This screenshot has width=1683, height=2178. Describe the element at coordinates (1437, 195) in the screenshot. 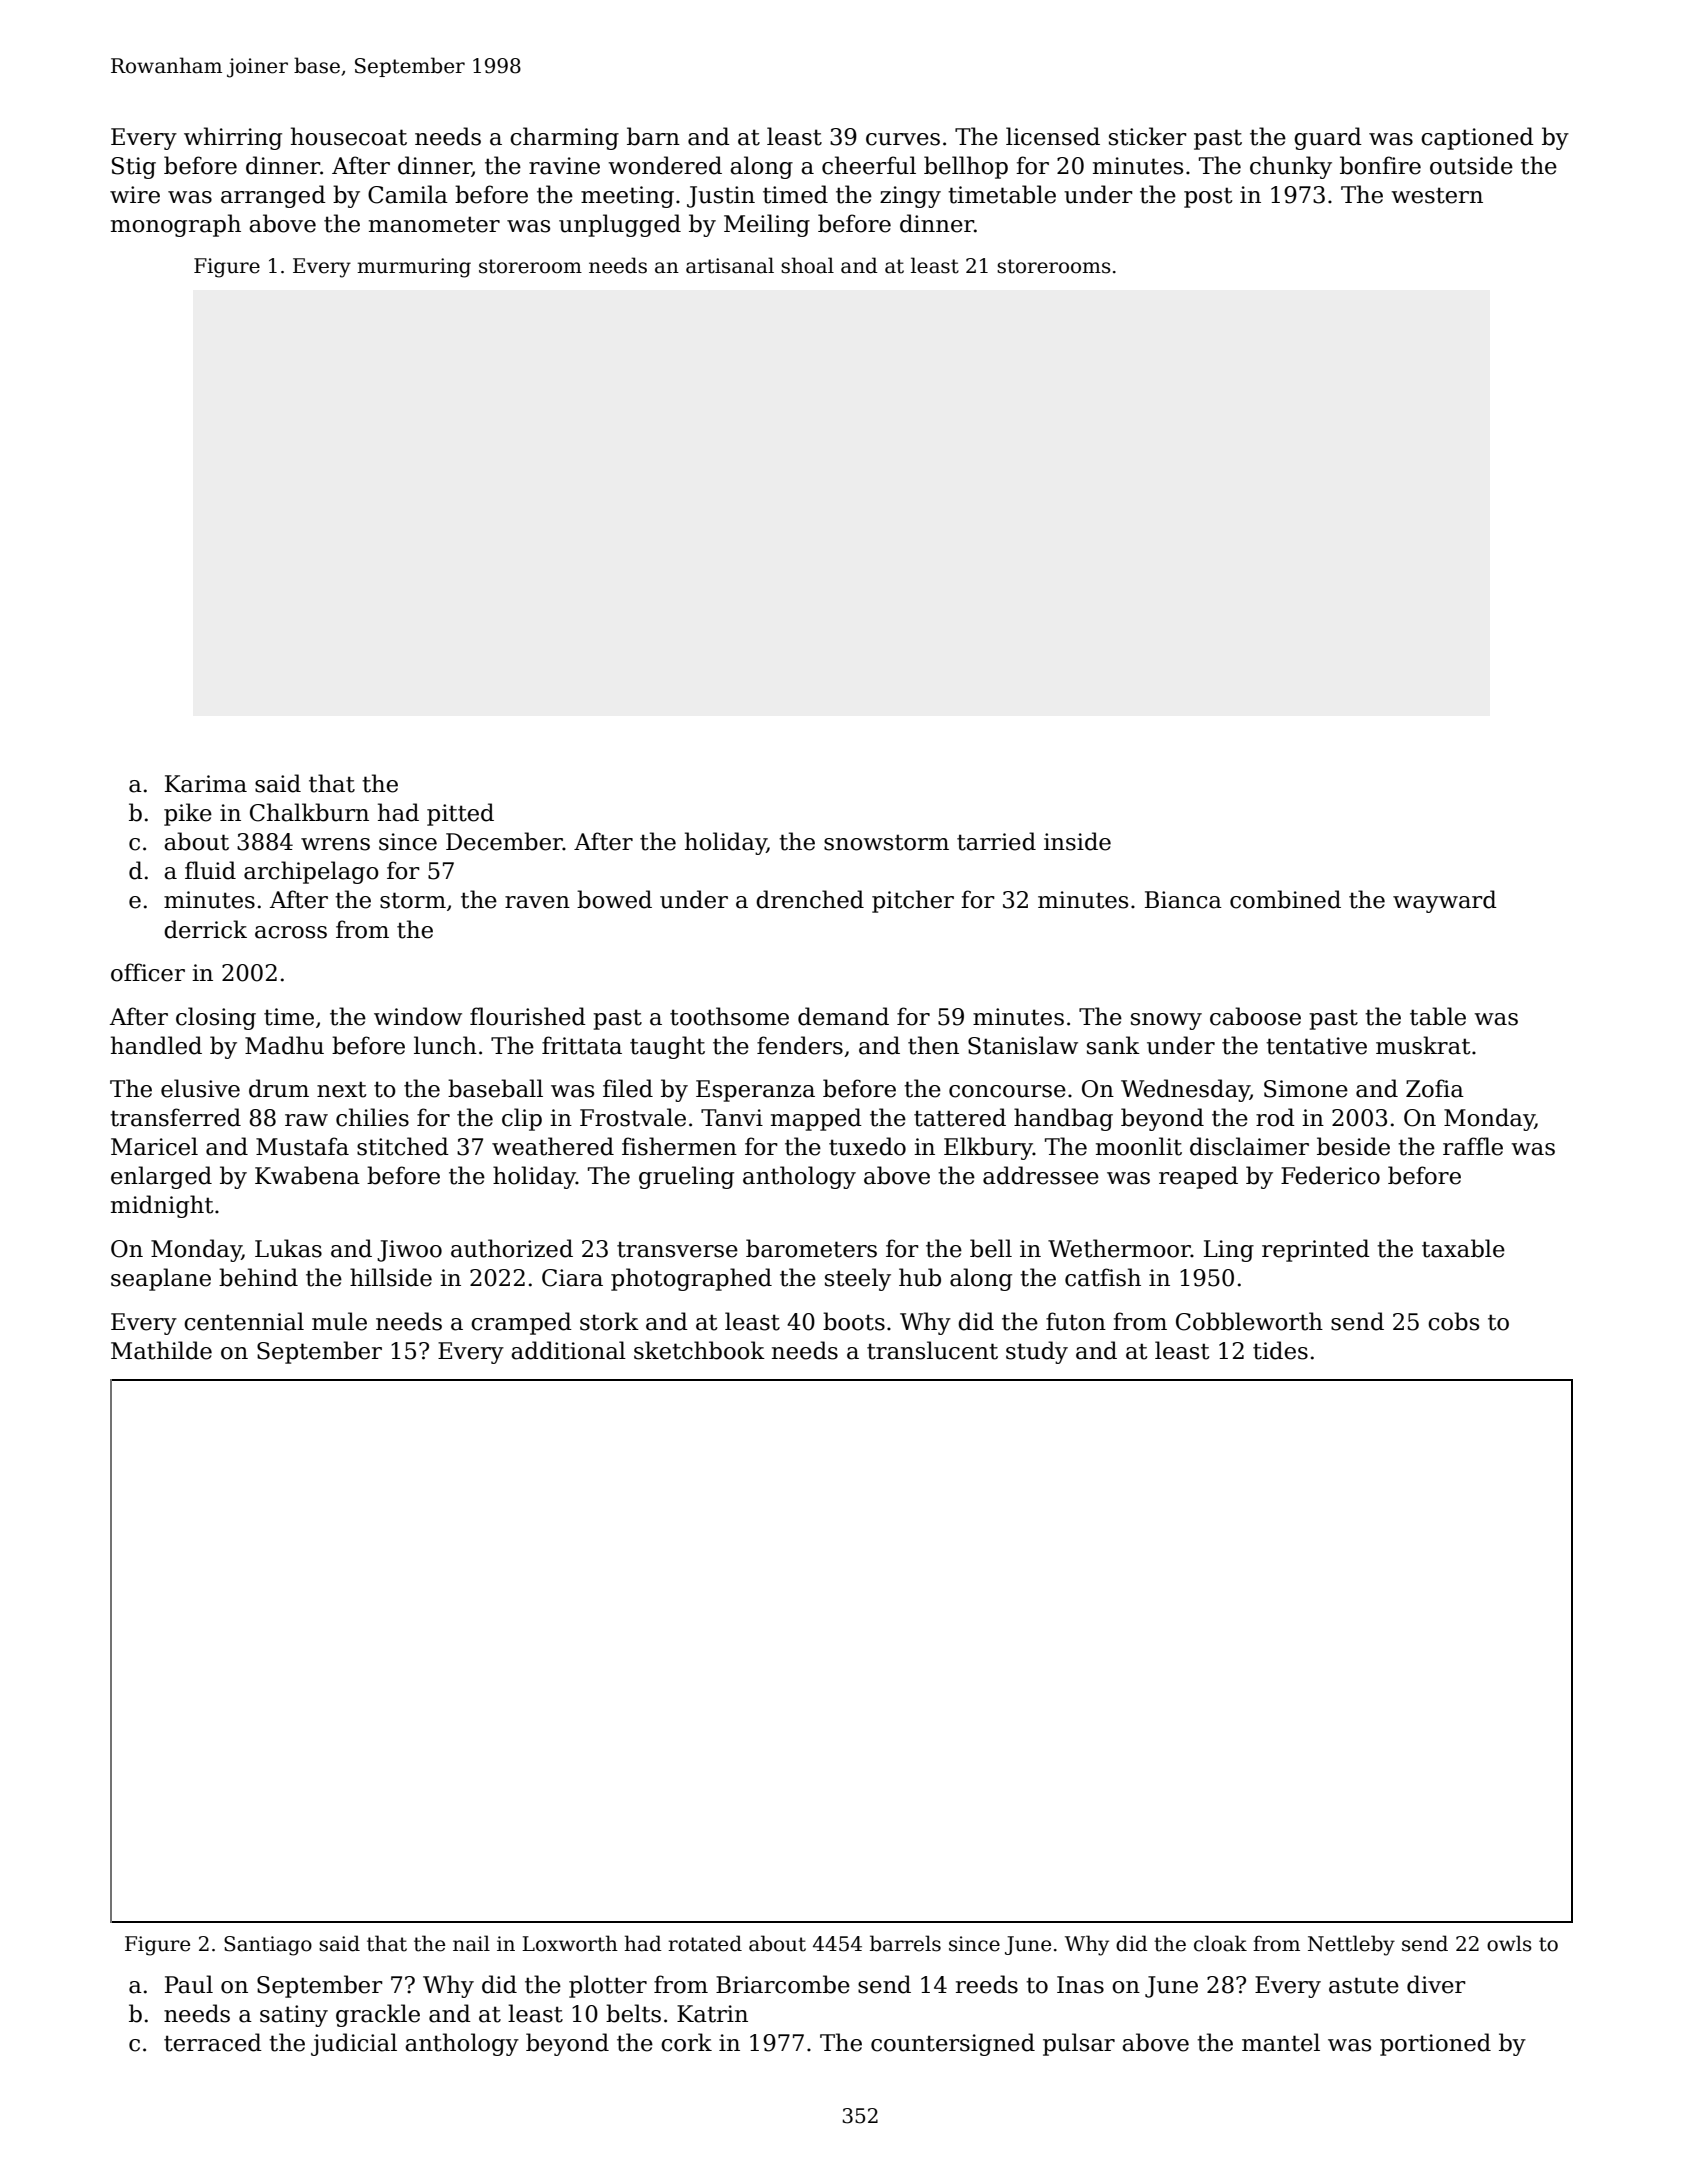

I see `western` at that location.
